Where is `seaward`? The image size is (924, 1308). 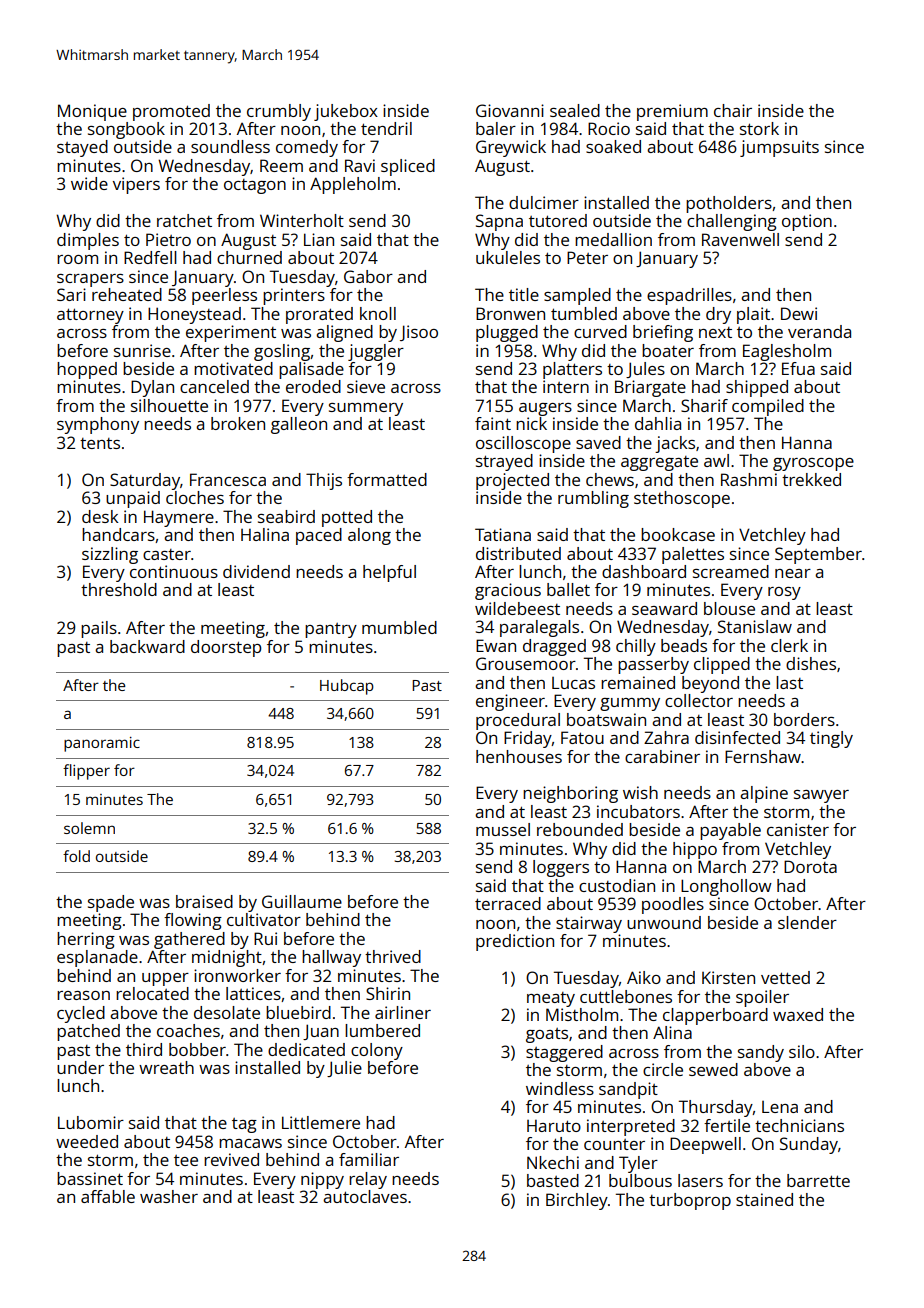 seaward is located at coordinates (664, 608).
